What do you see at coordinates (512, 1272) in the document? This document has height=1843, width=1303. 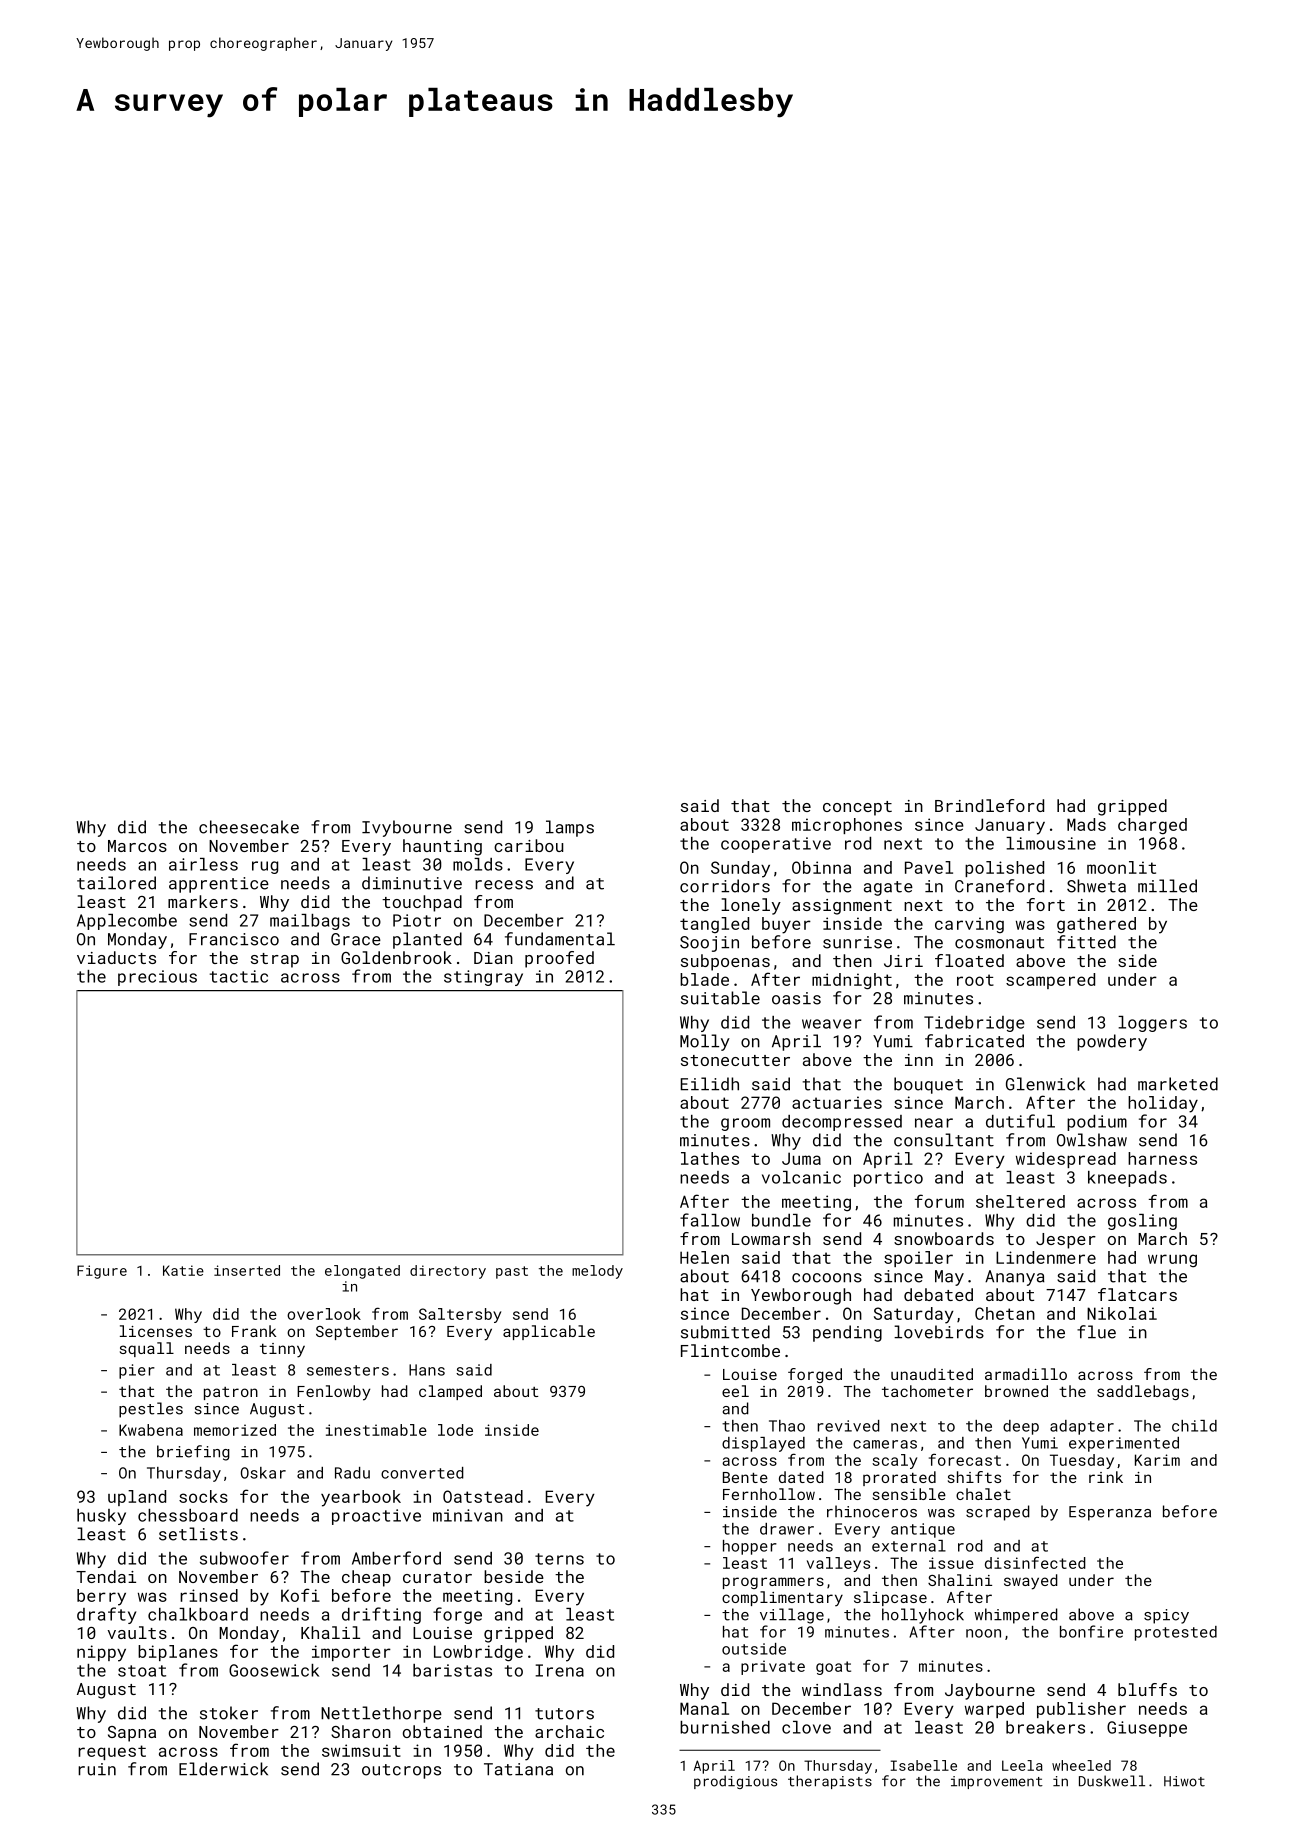 I see `past` at bounding box center [512, 1272].
